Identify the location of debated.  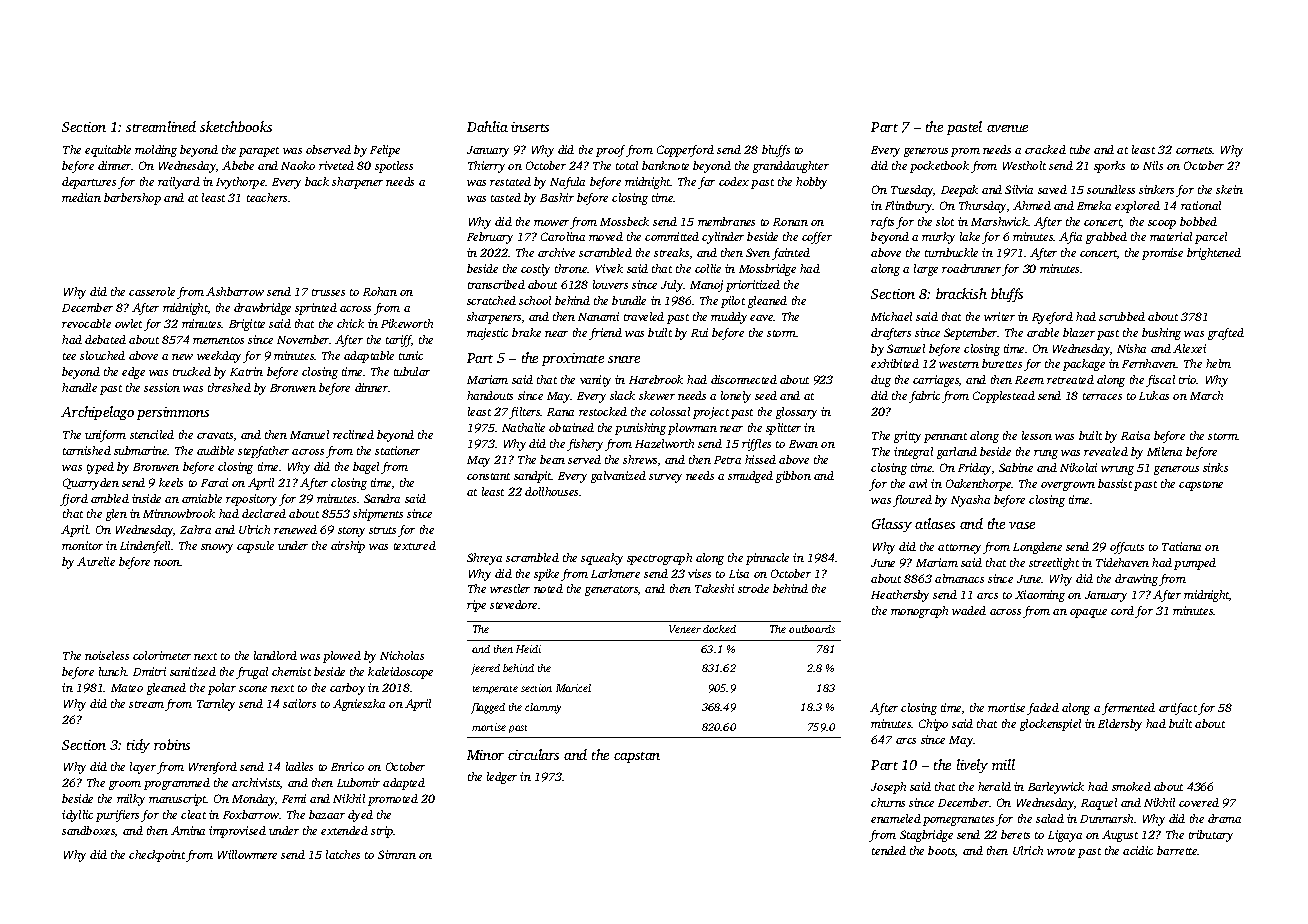
(105, 339).
